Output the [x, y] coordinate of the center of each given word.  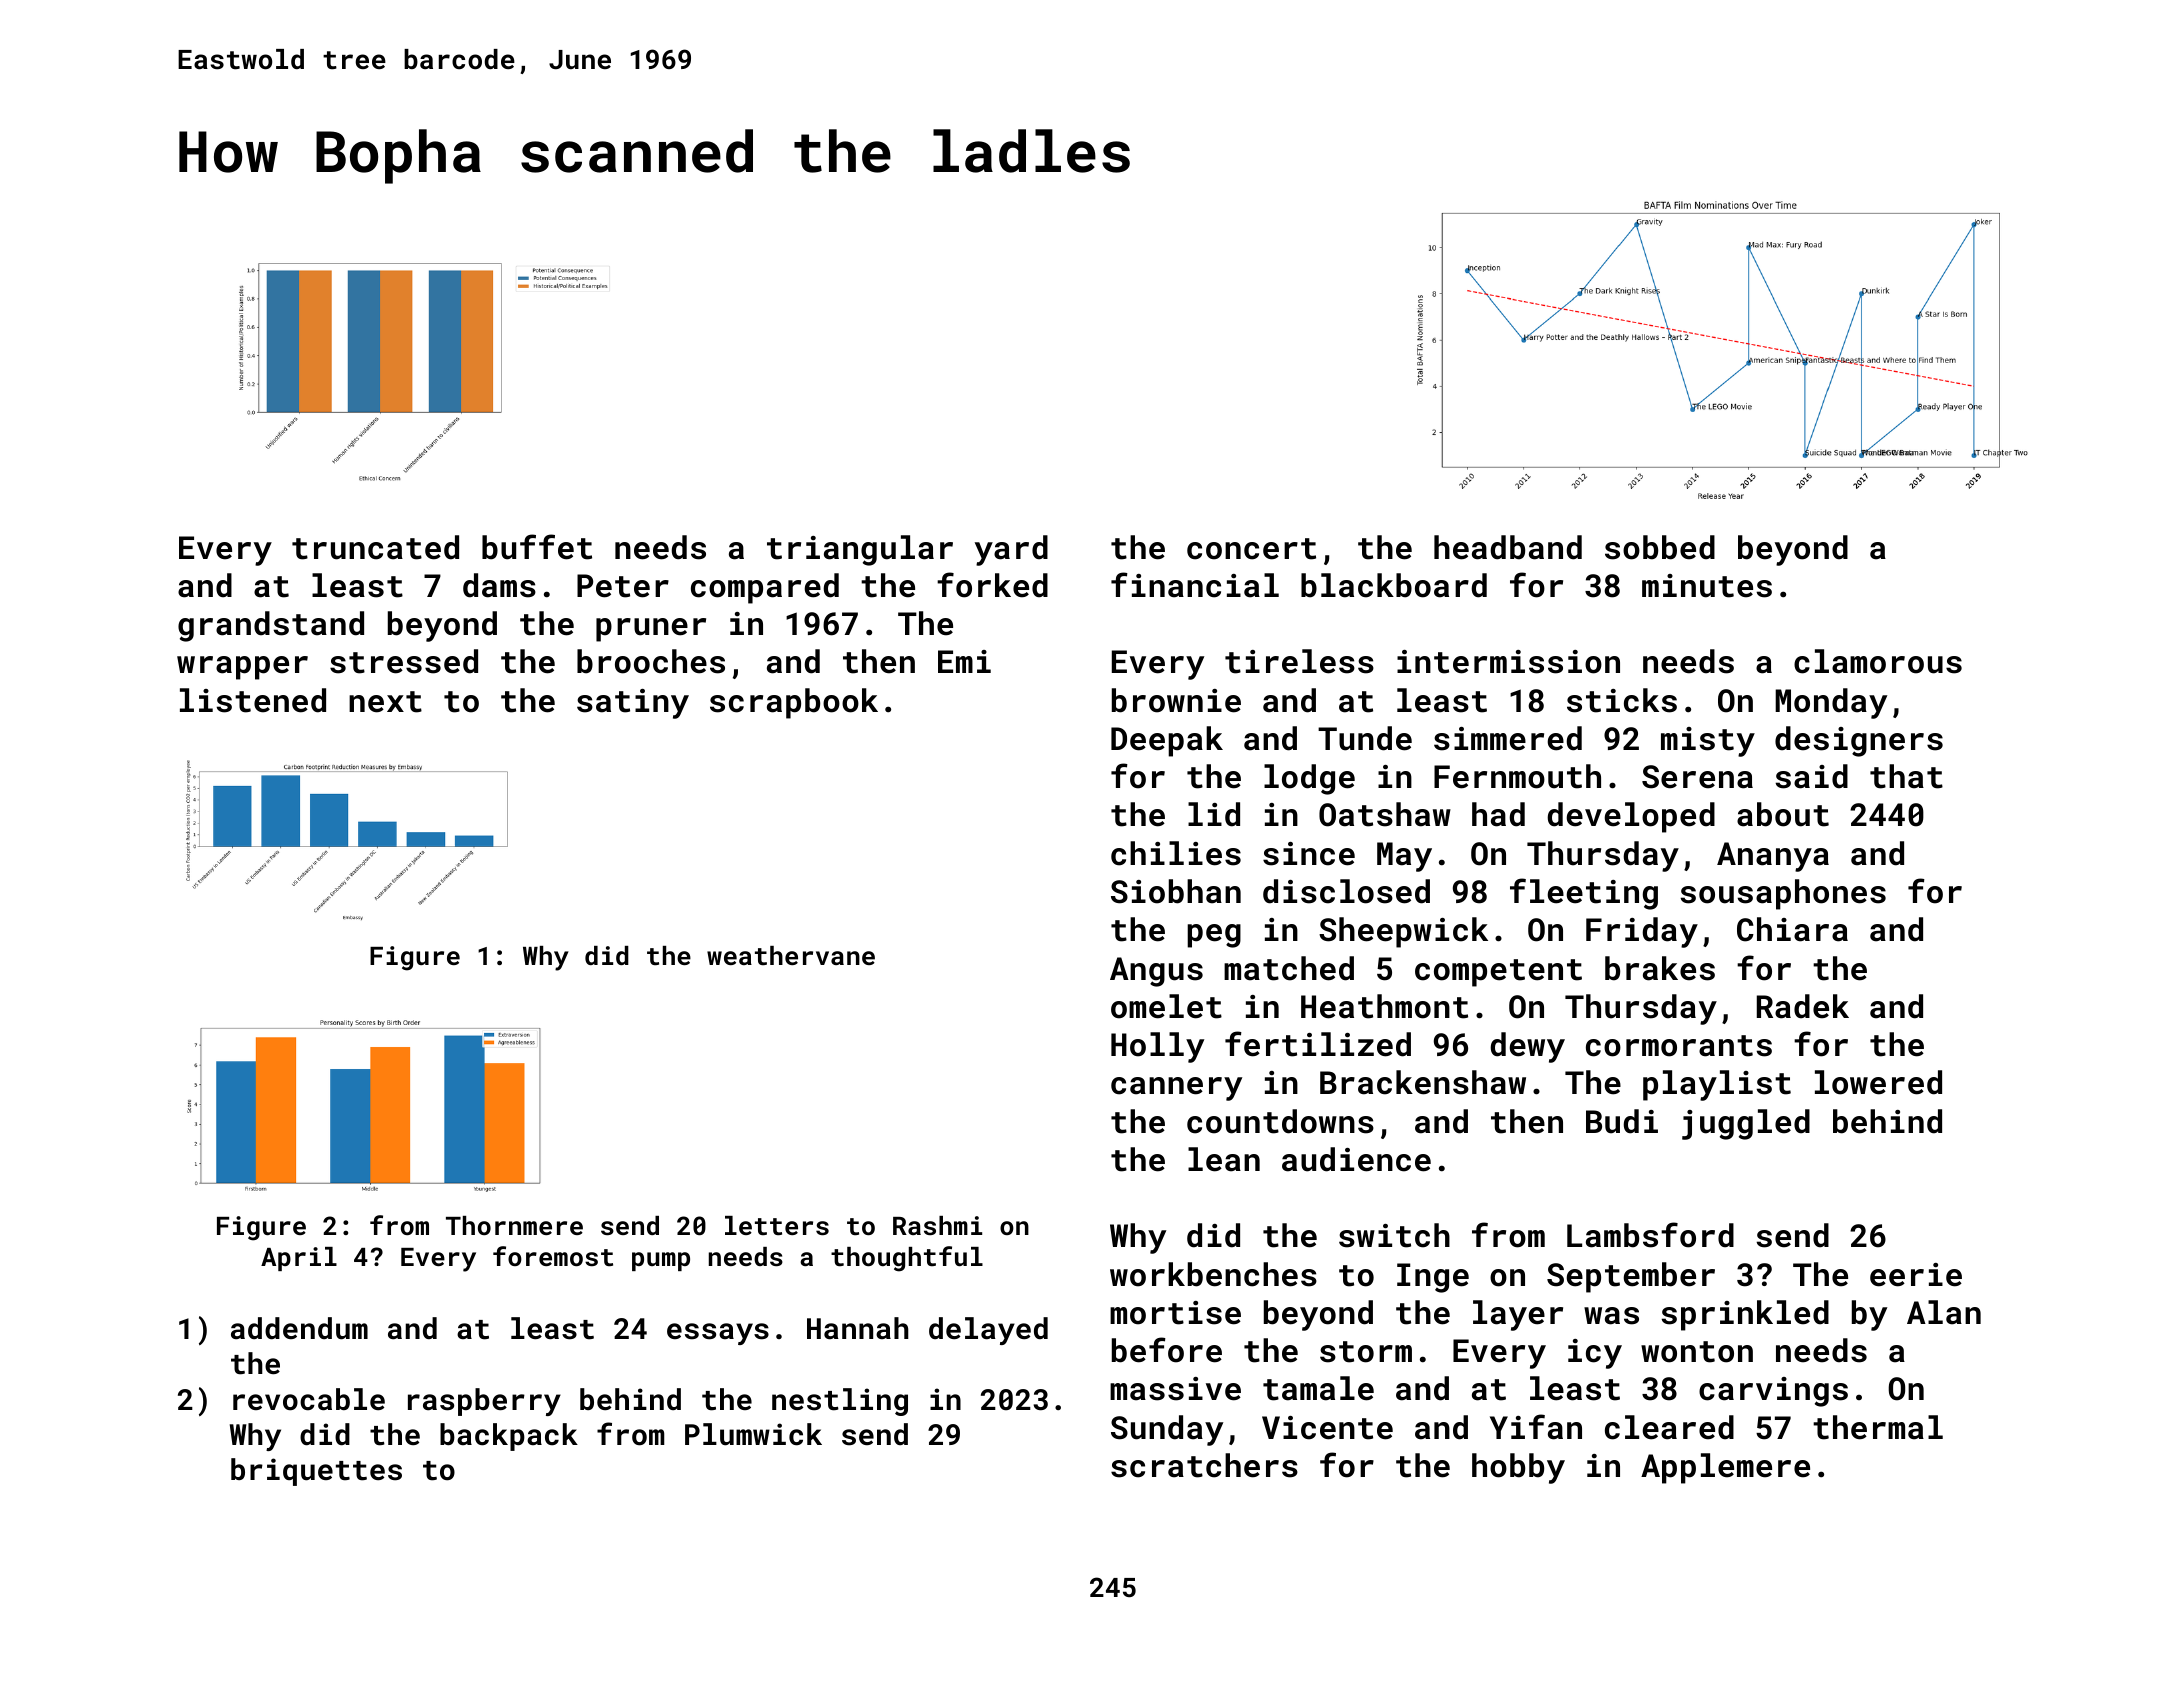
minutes [1707, 586]
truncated [375, 547]
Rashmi [937, 1225]
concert [1251, 549]
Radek [1803, 1006]
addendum [299, 1328]
